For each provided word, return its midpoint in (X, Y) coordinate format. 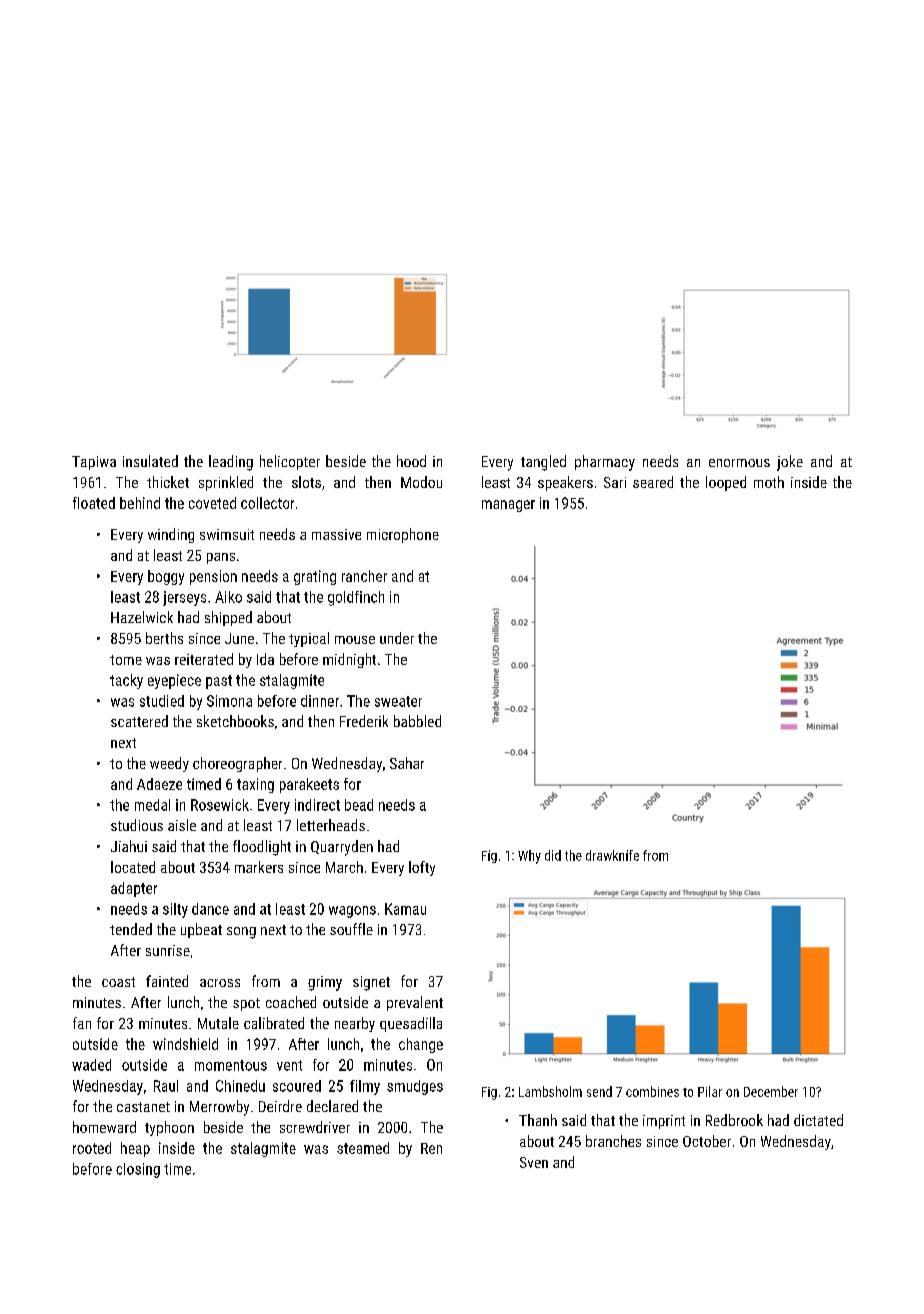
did (553, 855)
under (397, 638)
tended (131, 929)
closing (138, 1170)
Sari (615, 482)
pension (213, 577)
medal (152, 805)
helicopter (290, 462)
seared (653, 482)
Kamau (405, 909)
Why (529, 857)
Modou (421, 482)
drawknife (612, 855)
